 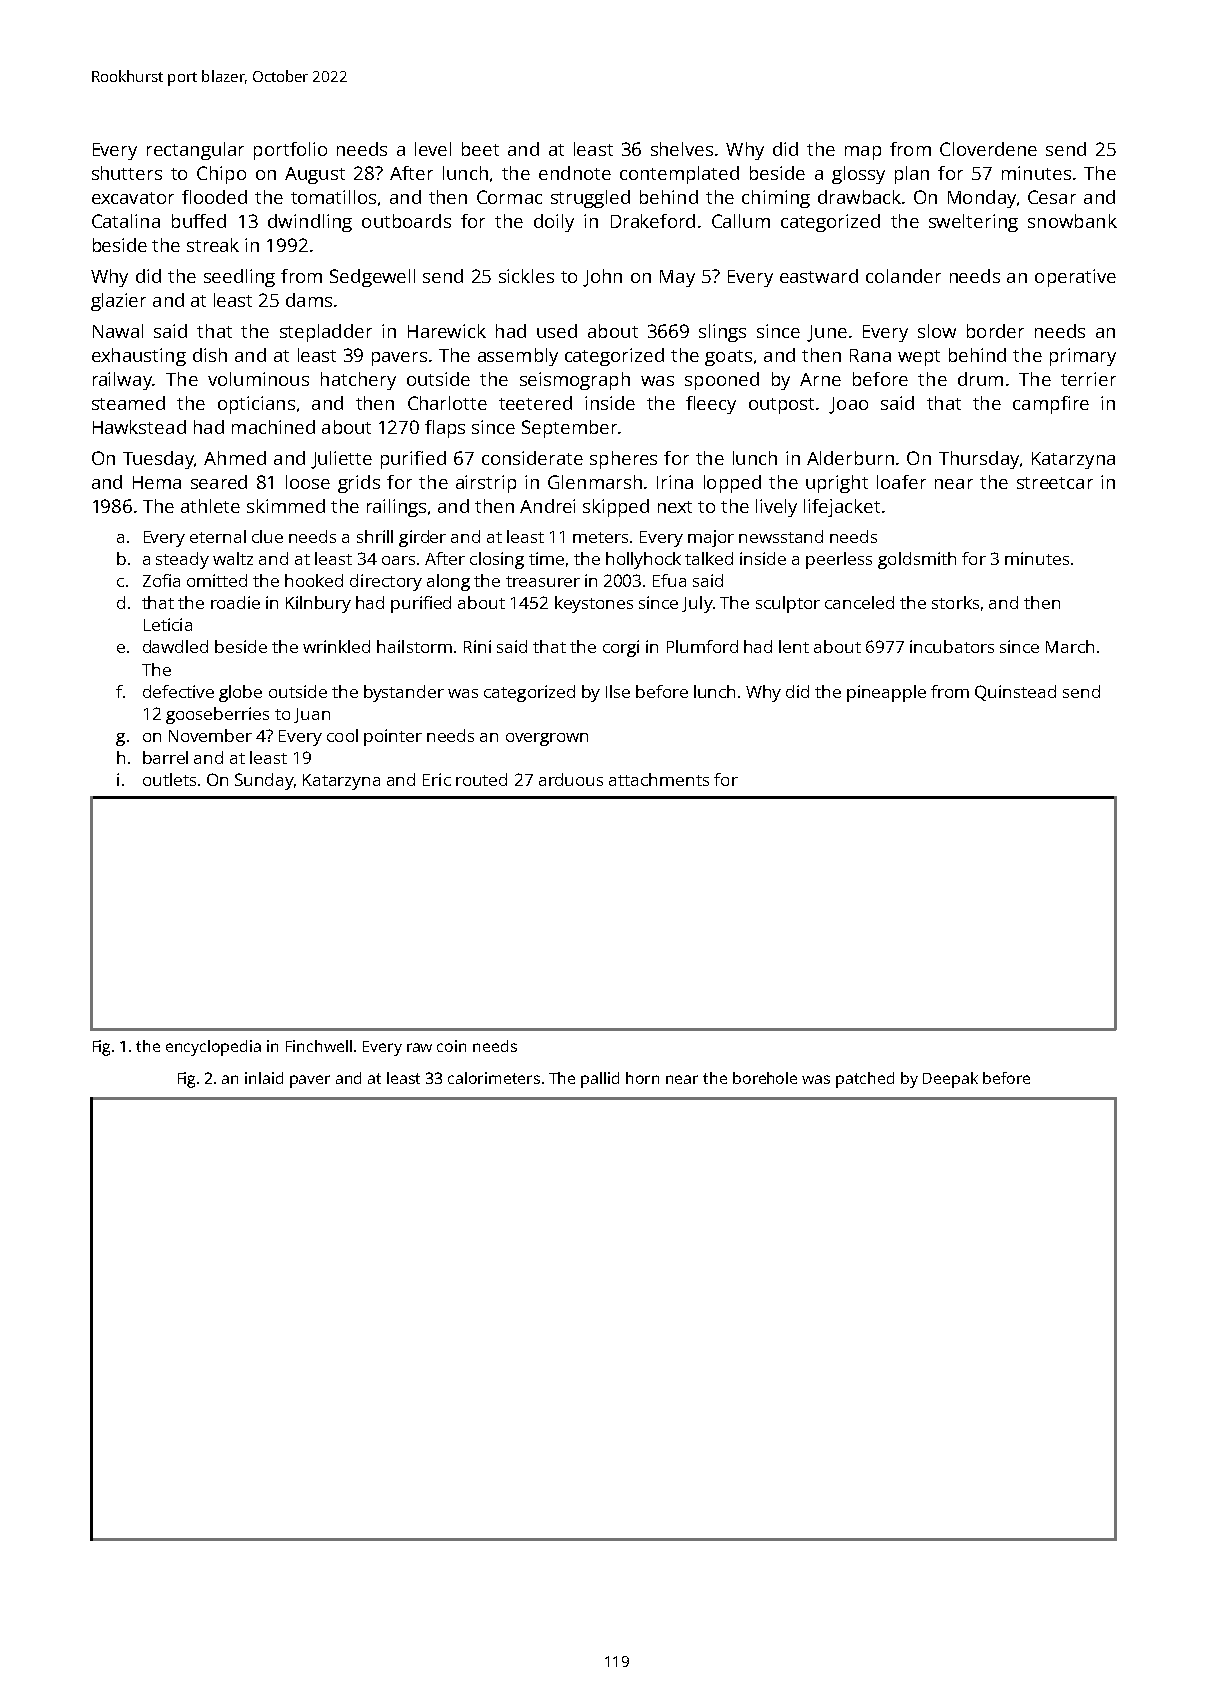 What do you see at coordinates (195, 151) in the document?
I see `rectangular` at bounding box center [195, 151].
